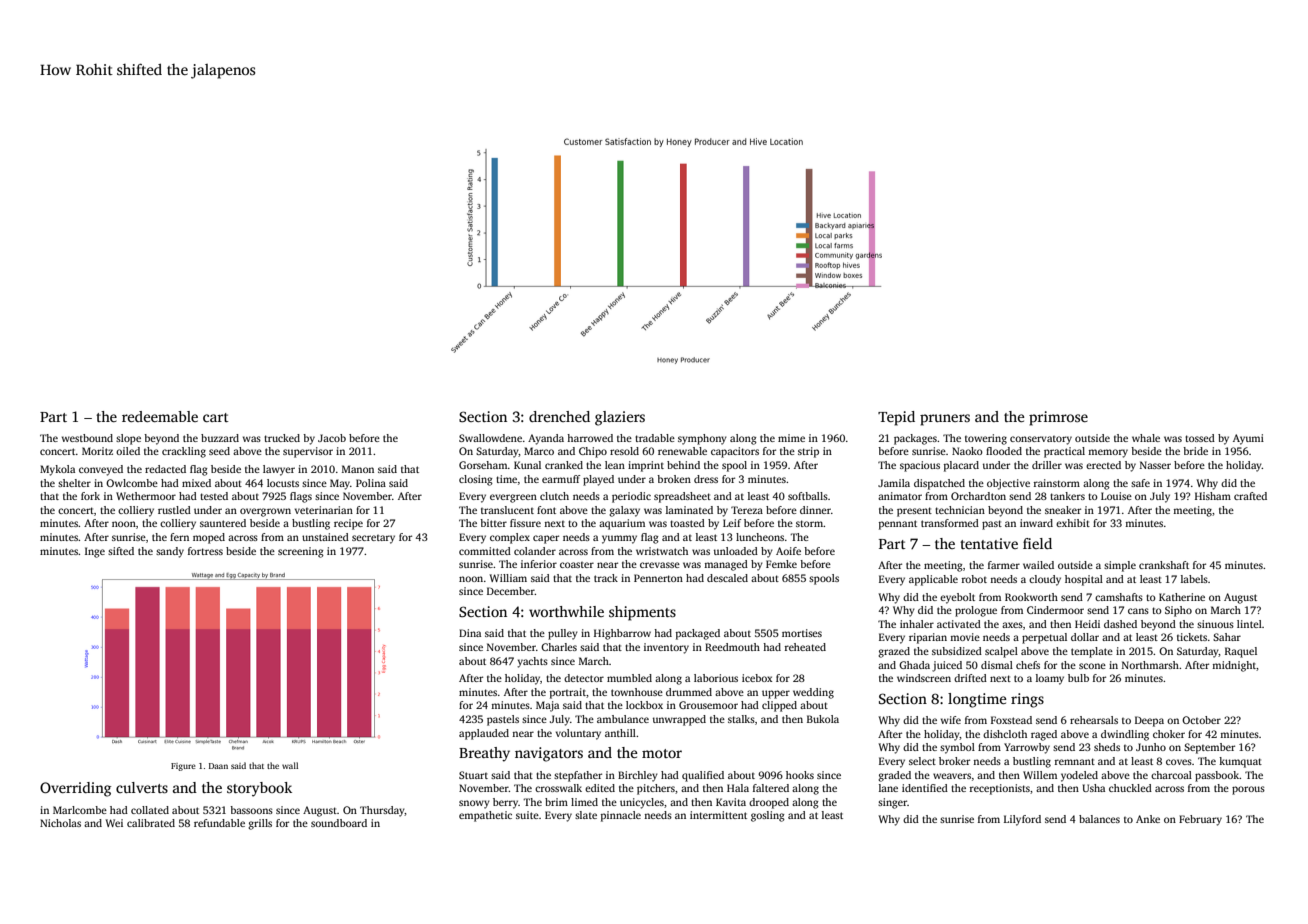 The image size is (1308, 924). Describe the element at coordinates (757, 678) in the screenshot. I see `icebox` at that location.
